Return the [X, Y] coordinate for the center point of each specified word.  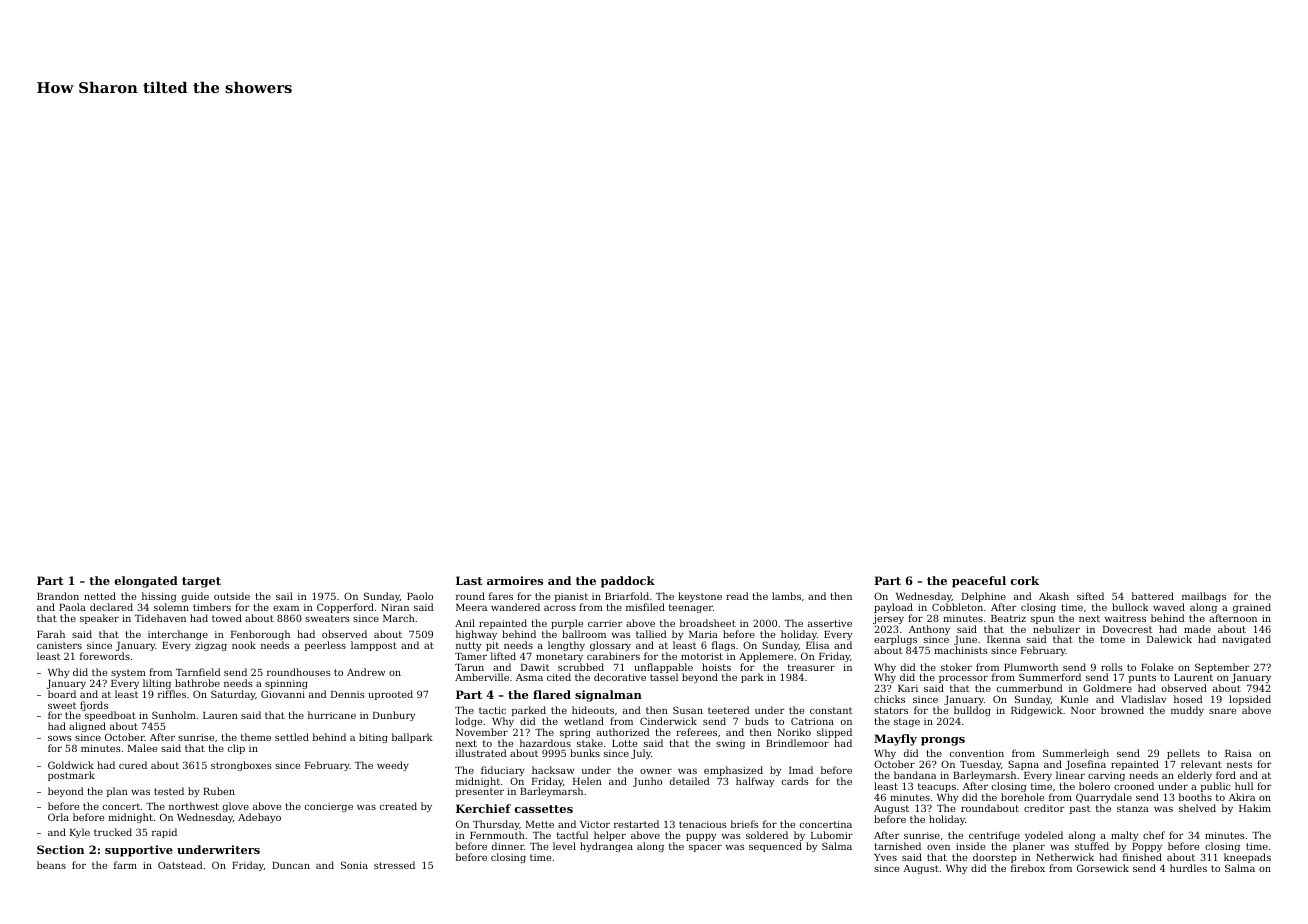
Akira [1242, 797]
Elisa [817, 645]
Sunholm [174, 715]
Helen [587, 781]
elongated [146, 582]
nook [244, 645]
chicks [889, 699]
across [560, 608]
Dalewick [1169, 639]
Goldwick [71, 765]
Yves [885, 857]
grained [1252, 608]
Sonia [354, 865]
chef [1154, 835]
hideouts [593, 710]
